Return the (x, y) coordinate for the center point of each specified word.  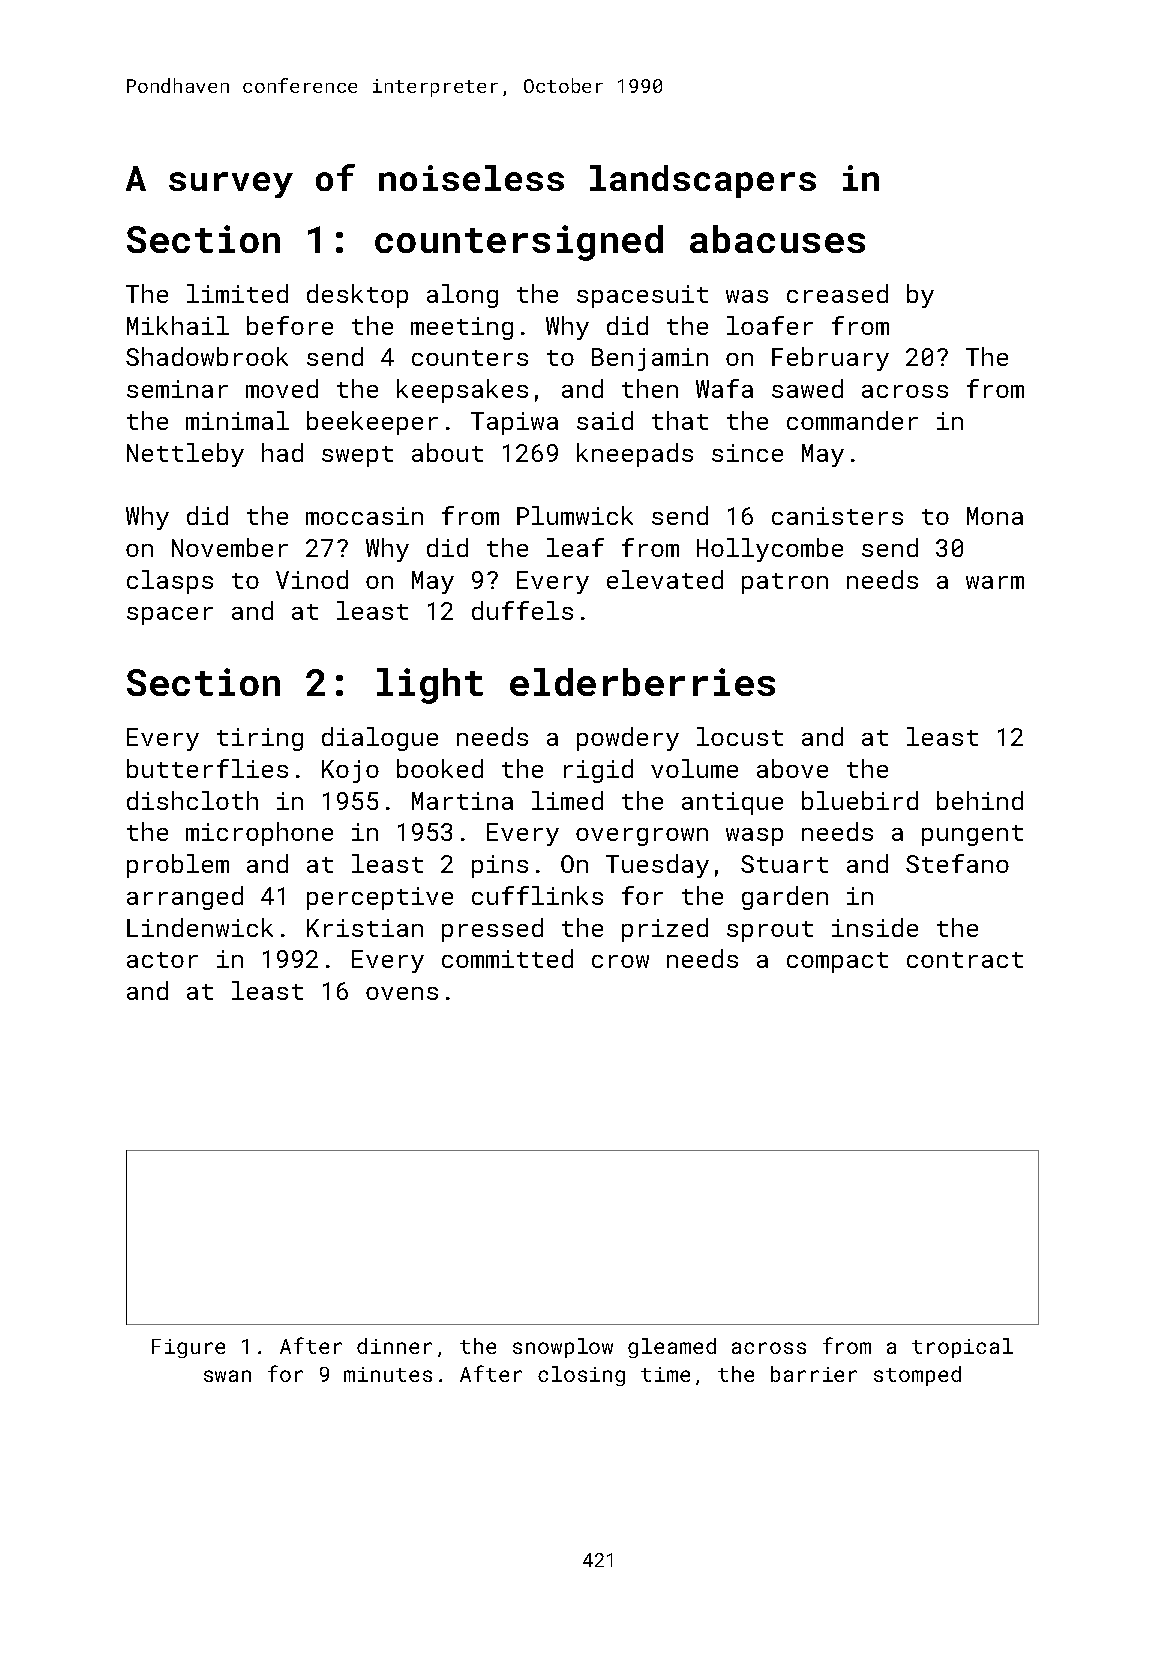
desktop (357, 296)
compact (837, 962)
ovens (402, 993)
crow (620, 961)
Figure (188, 1348)
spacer (170, 616)
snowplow (563, 1348)
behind (980, 800)
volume (694, 768)
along (462, 296)
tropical (962, 1348)
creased (837, 293)
